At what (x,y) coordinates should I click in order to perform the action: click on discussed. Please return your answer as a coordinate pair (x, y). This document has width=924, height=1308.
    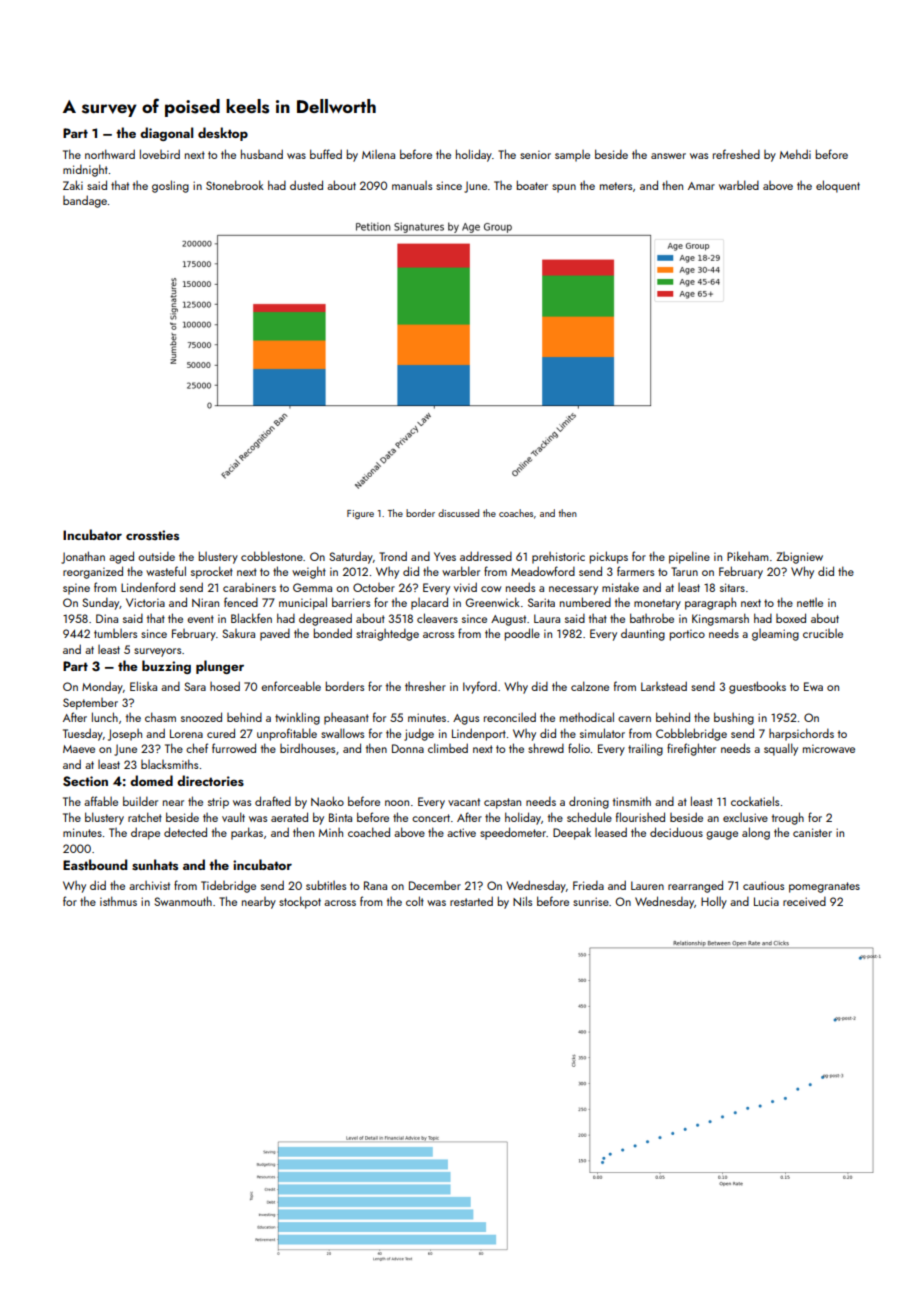
    Looking at the image, I should click on (458, 513).
